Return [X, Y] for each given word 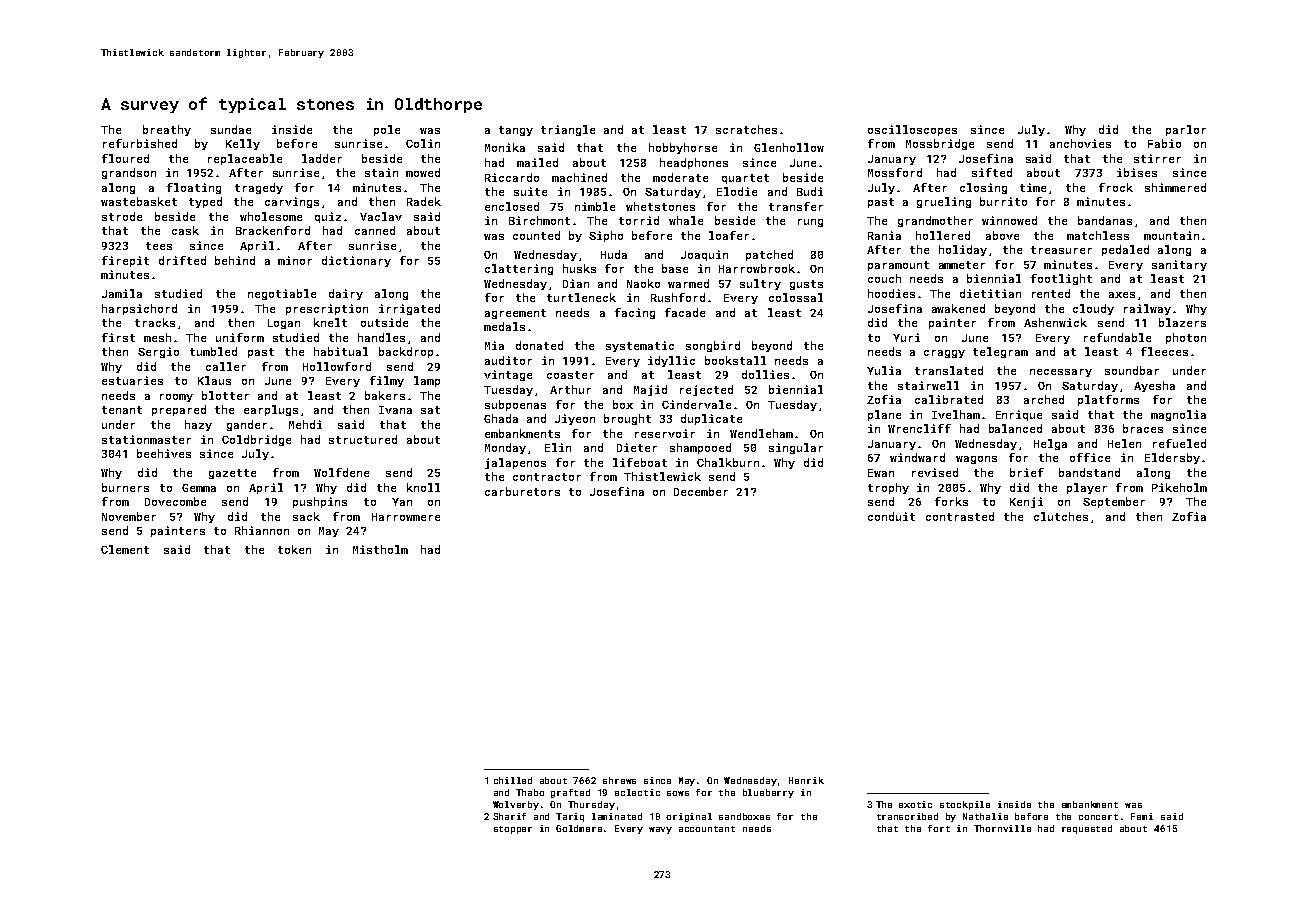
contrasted [960, 516]
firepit [125, 261]
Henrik [806, 780]
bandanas [1105, 220]
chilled [513, 780]
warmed [688, 283]
